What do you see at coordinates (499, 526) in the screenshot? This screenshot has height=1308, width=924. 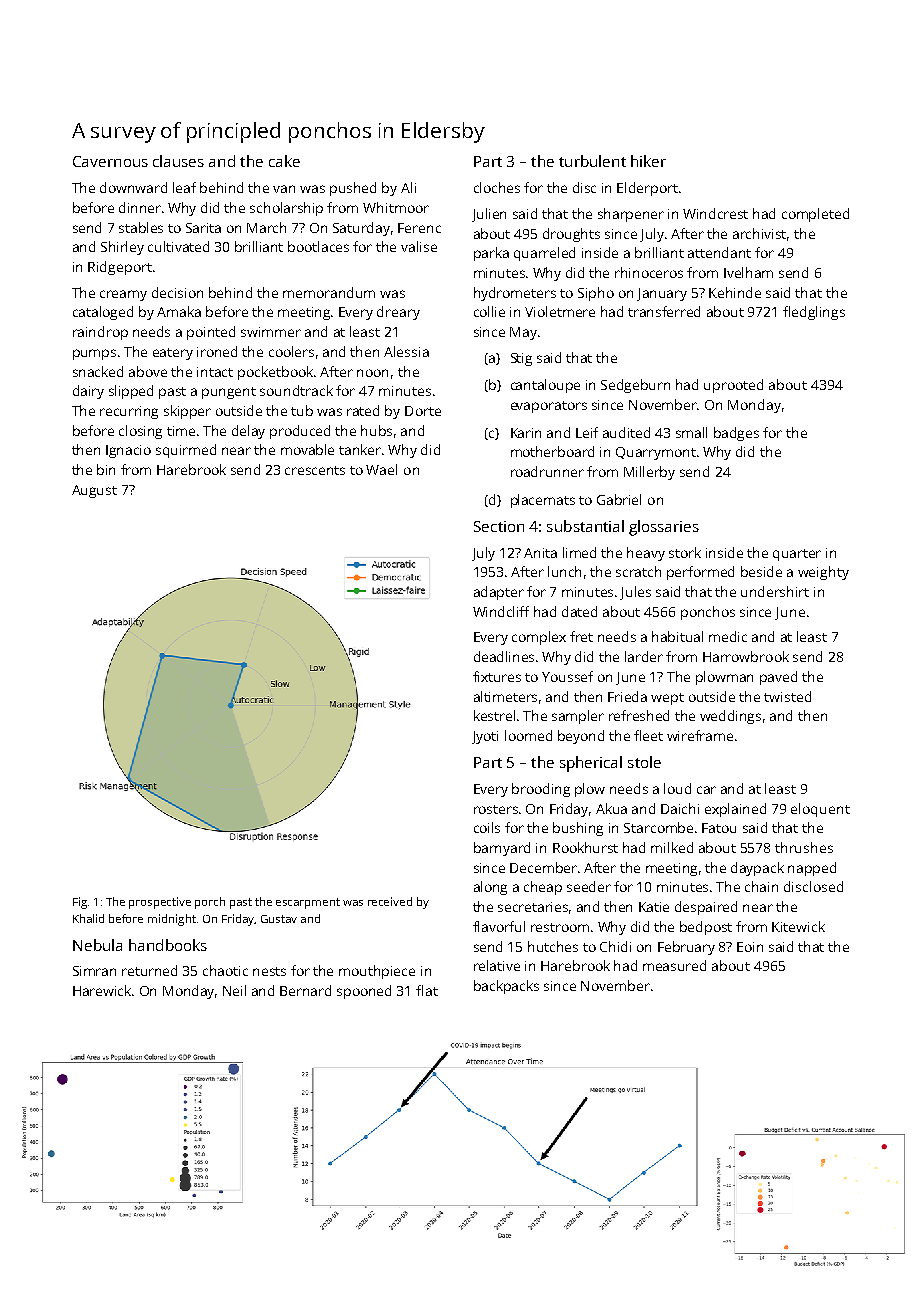 I see `Section` at bounding box center [499, 526].
